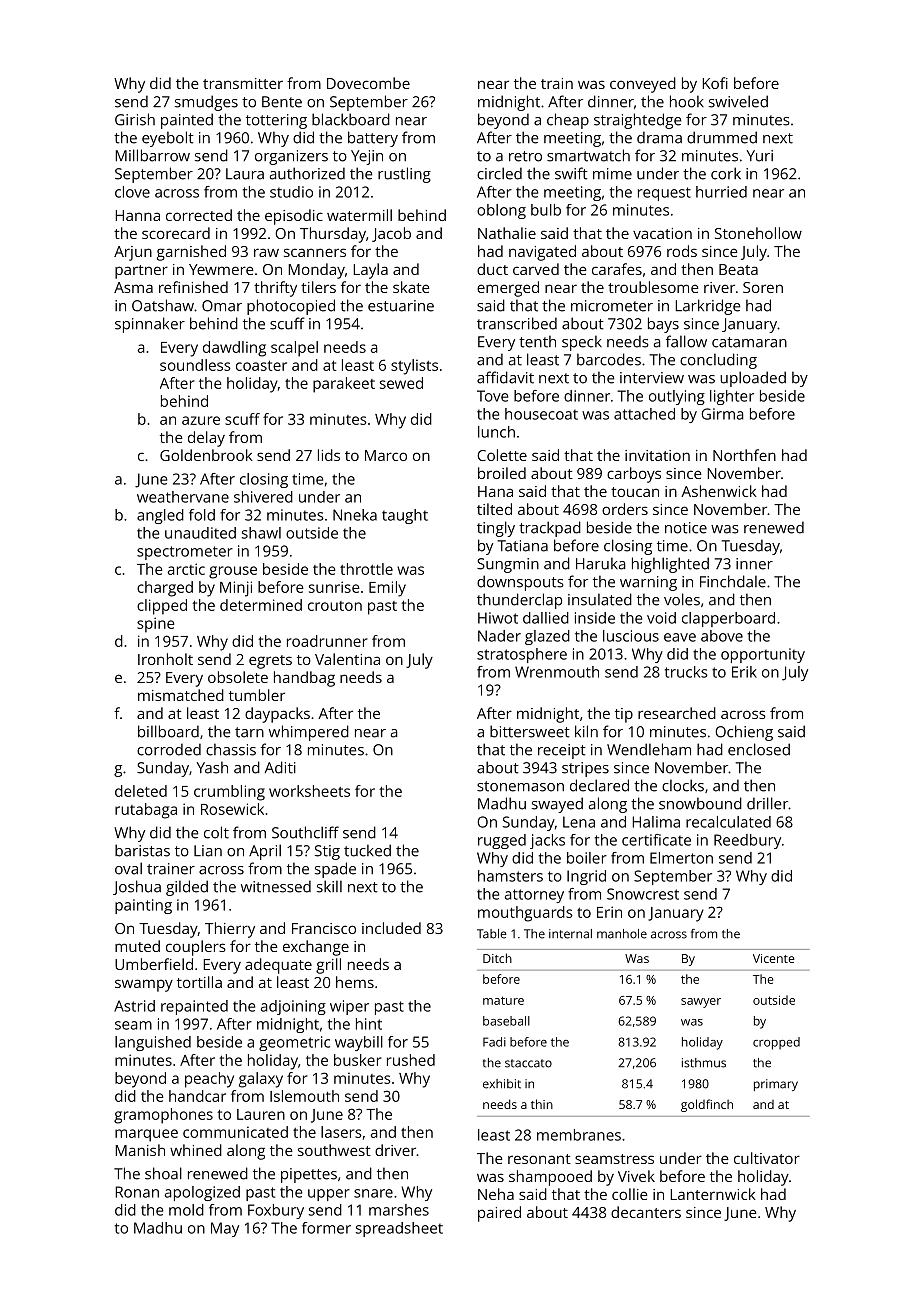  I want to click on Beata, so click(738, 269).
